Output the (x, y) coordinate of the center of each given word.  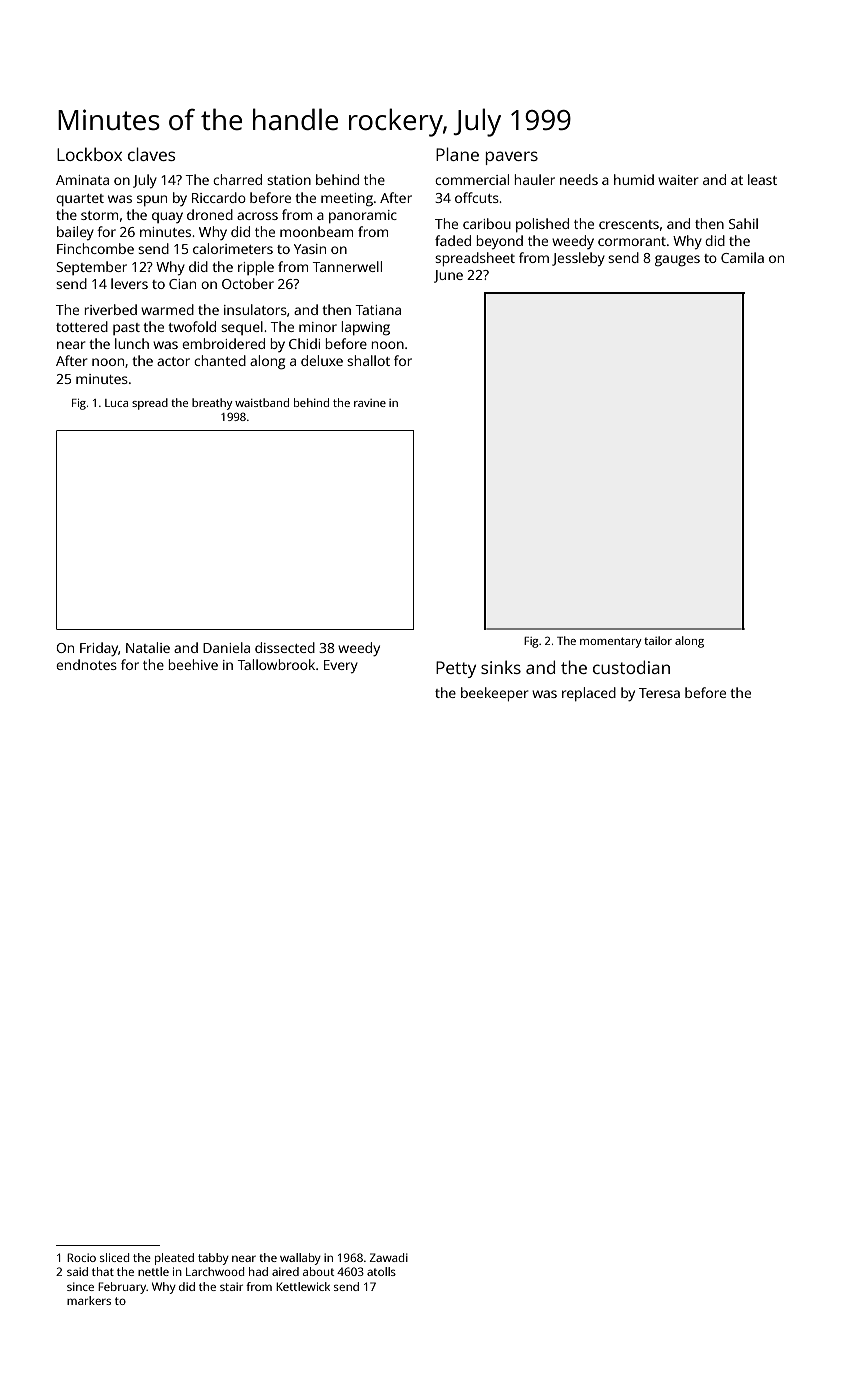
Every (341, 666)
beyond (500, 242)
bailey (75, 233)
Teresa (659, 693)
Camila (742, 257)
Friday (99, 649)
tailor (658, 640)
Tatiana (378, 310)
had (258, 1271)
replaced (589, 694)
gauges (677, 261)
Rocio (81, 1257)
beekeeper (494, 694)
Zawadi (388, 1257)
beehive (193, 664)
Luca (116, 403)
